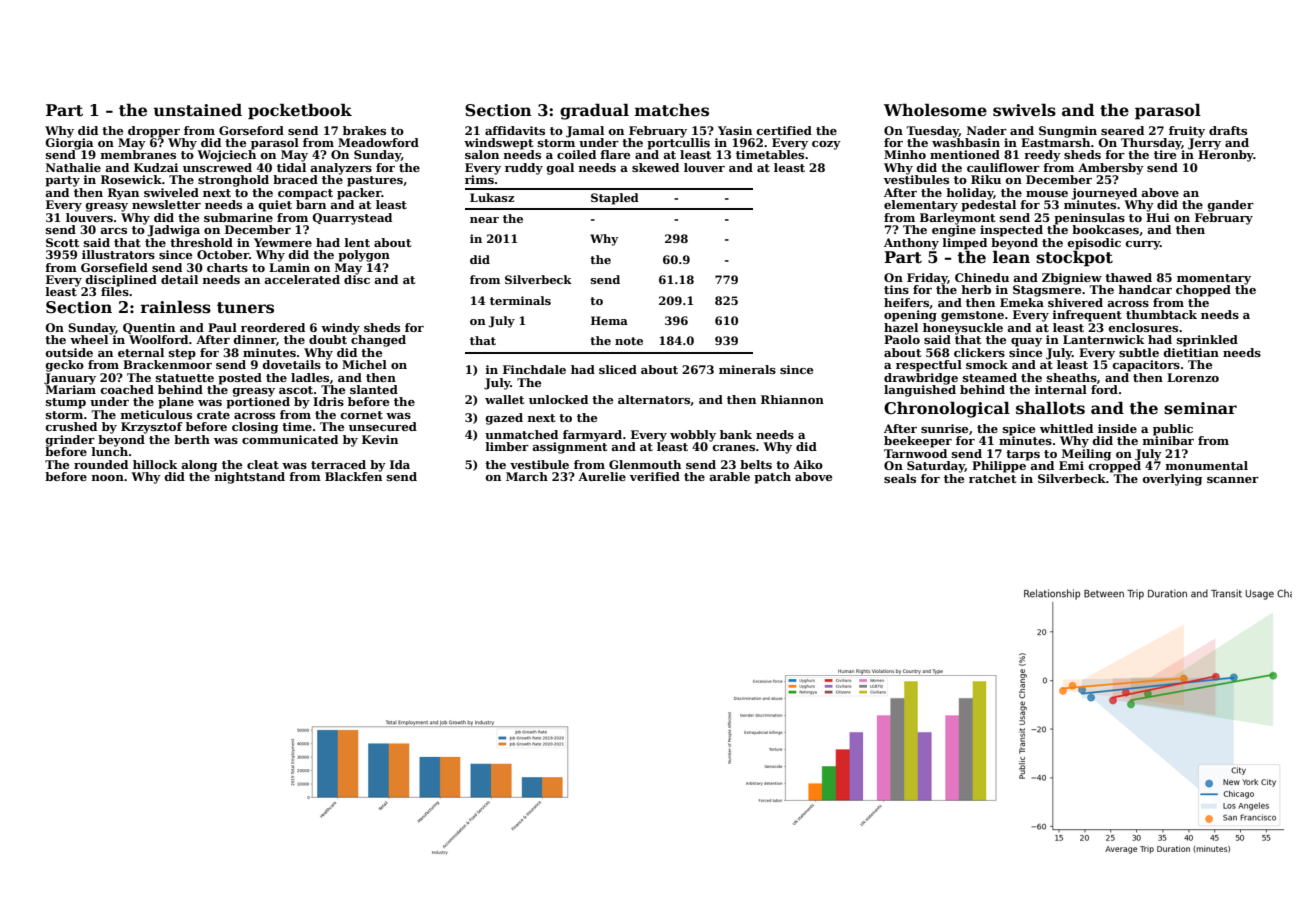  Describe the element at coordinates (1072, 279) in the document. I see `Zbigniew` at that location.
